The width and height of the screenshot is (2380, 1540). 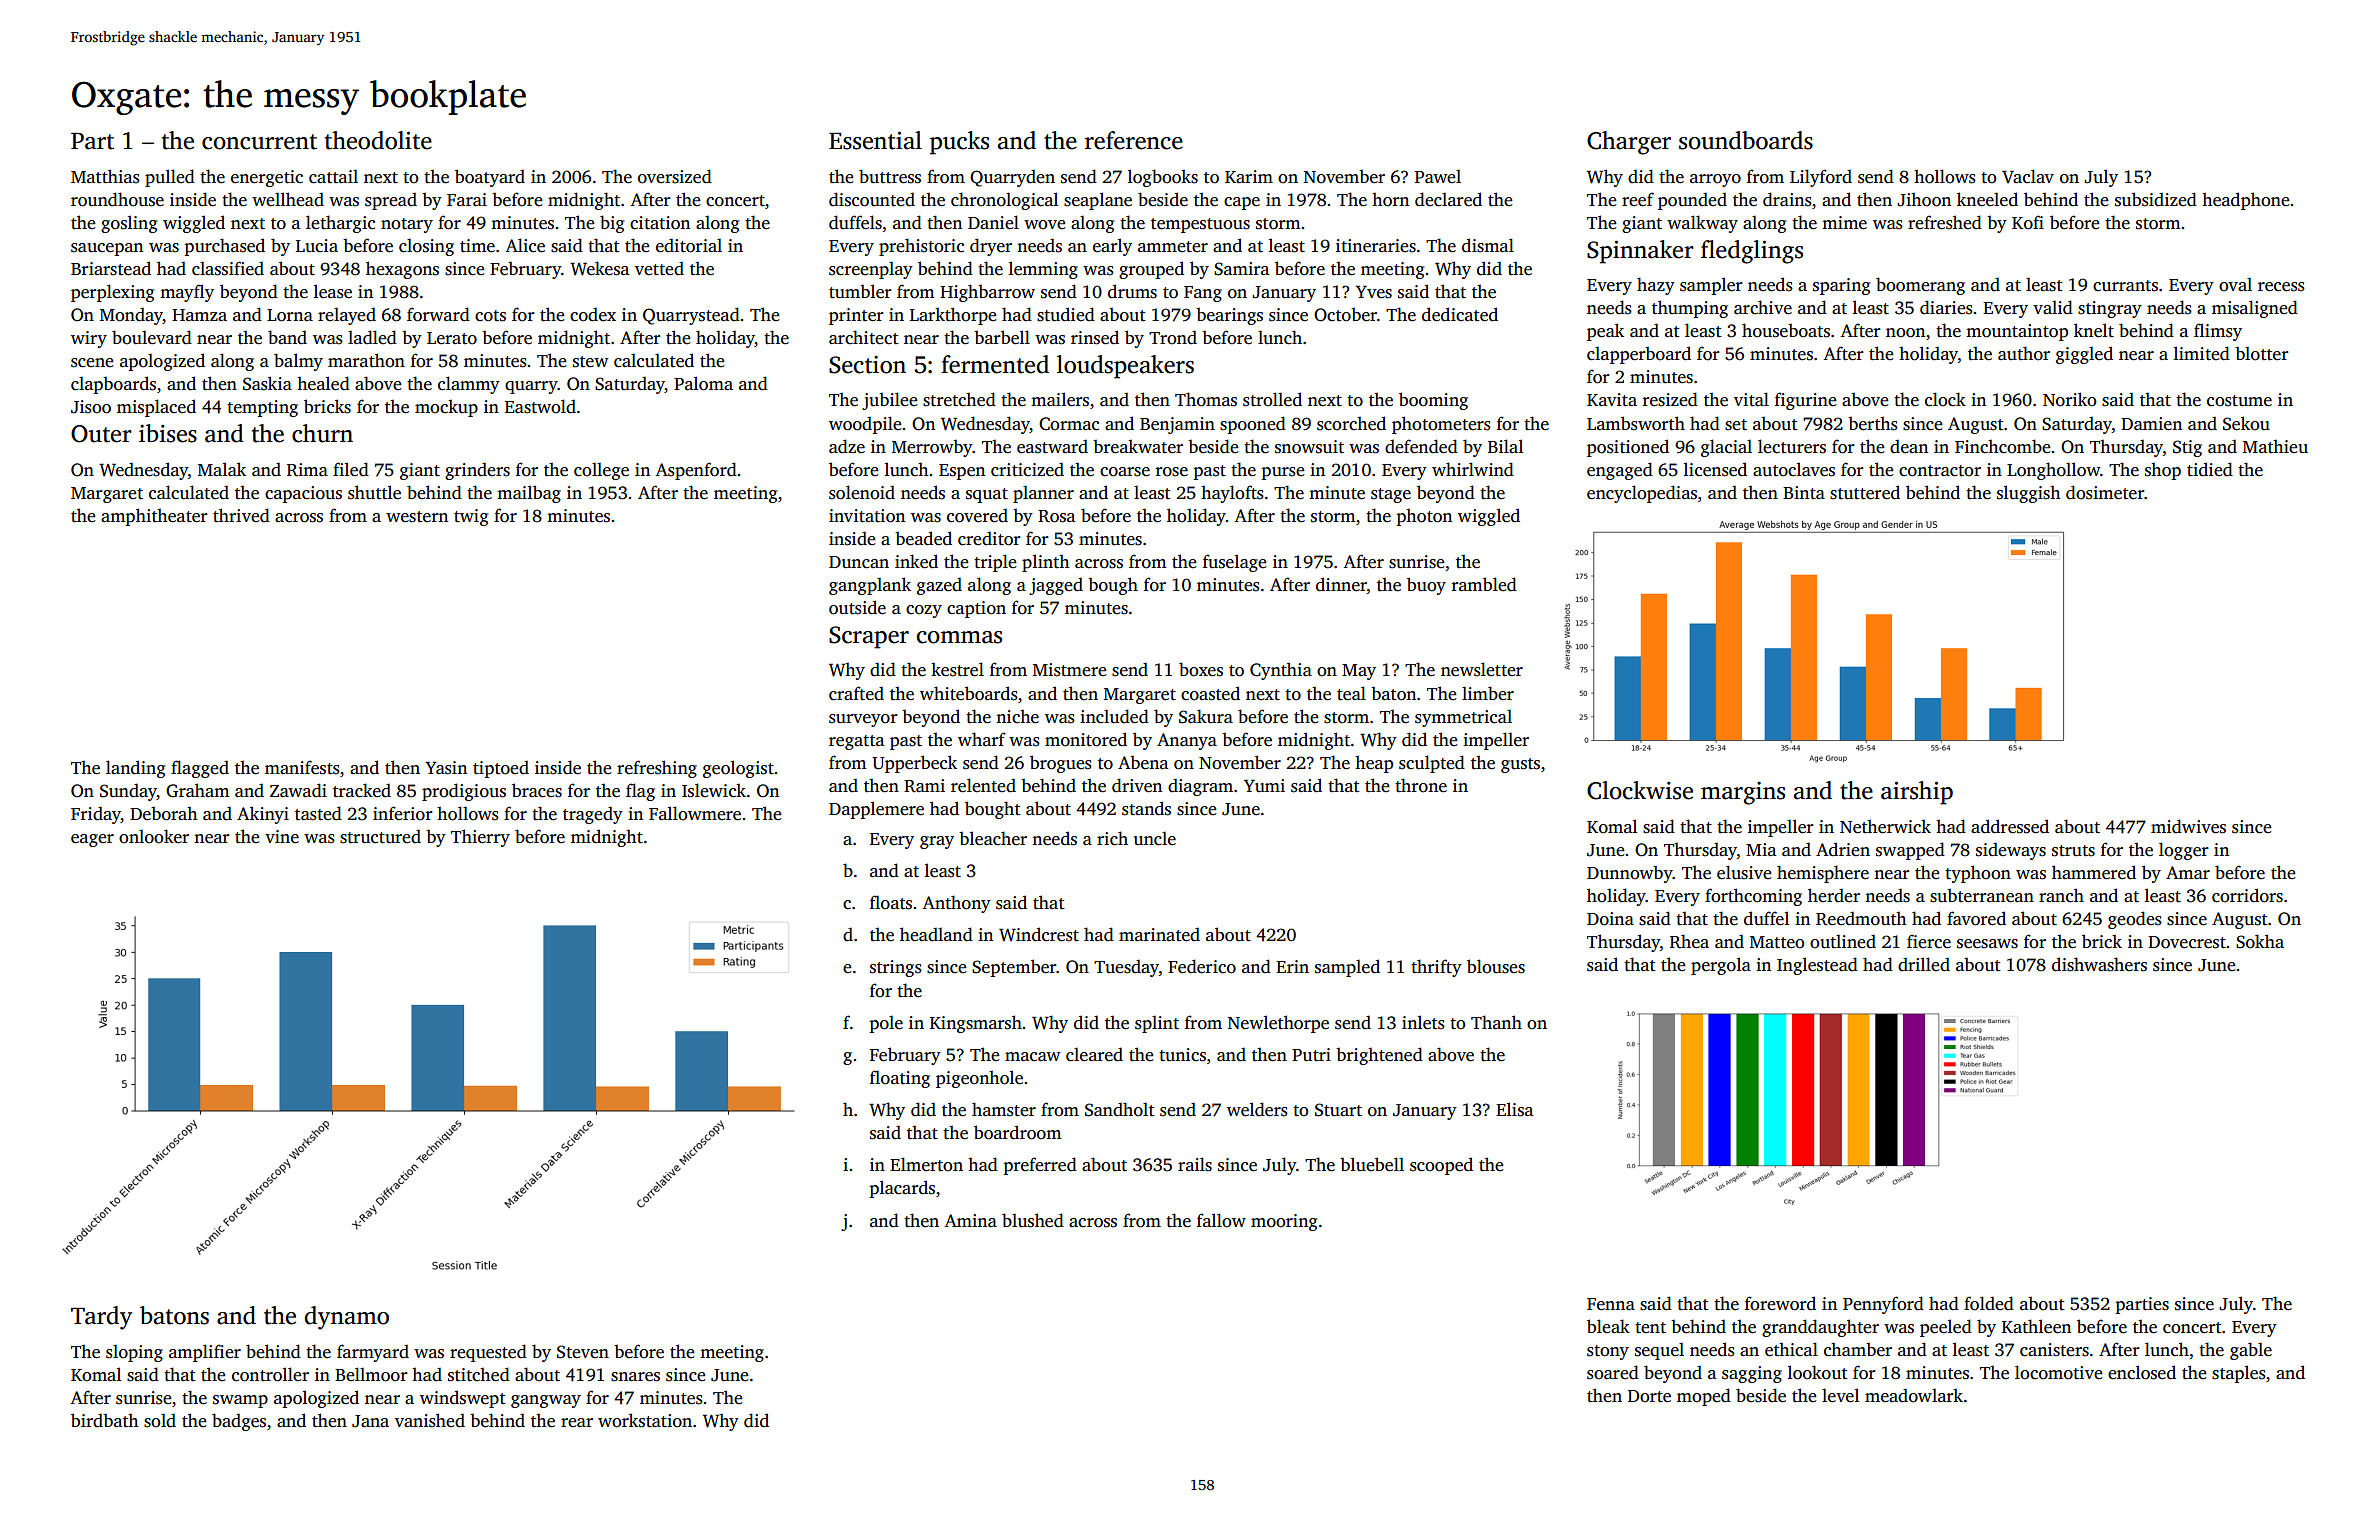 What do you see at coordinates (1033, 1220) in the screenshot?
I see `blushed` at bounding box center [1033, 1220].
